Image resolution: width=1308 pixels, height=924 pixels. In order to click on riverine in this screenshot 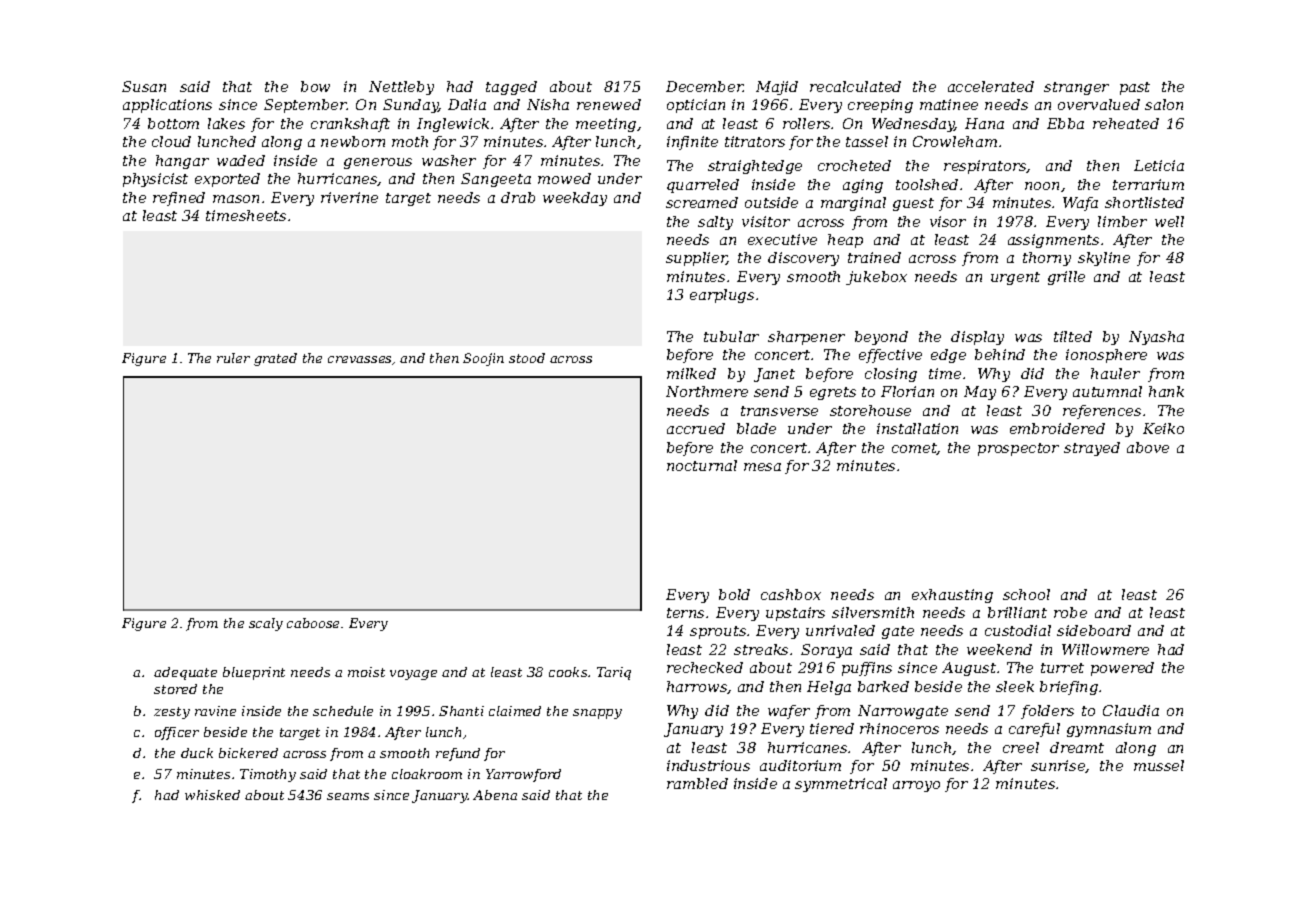, I will do `click(349, 197)`.
